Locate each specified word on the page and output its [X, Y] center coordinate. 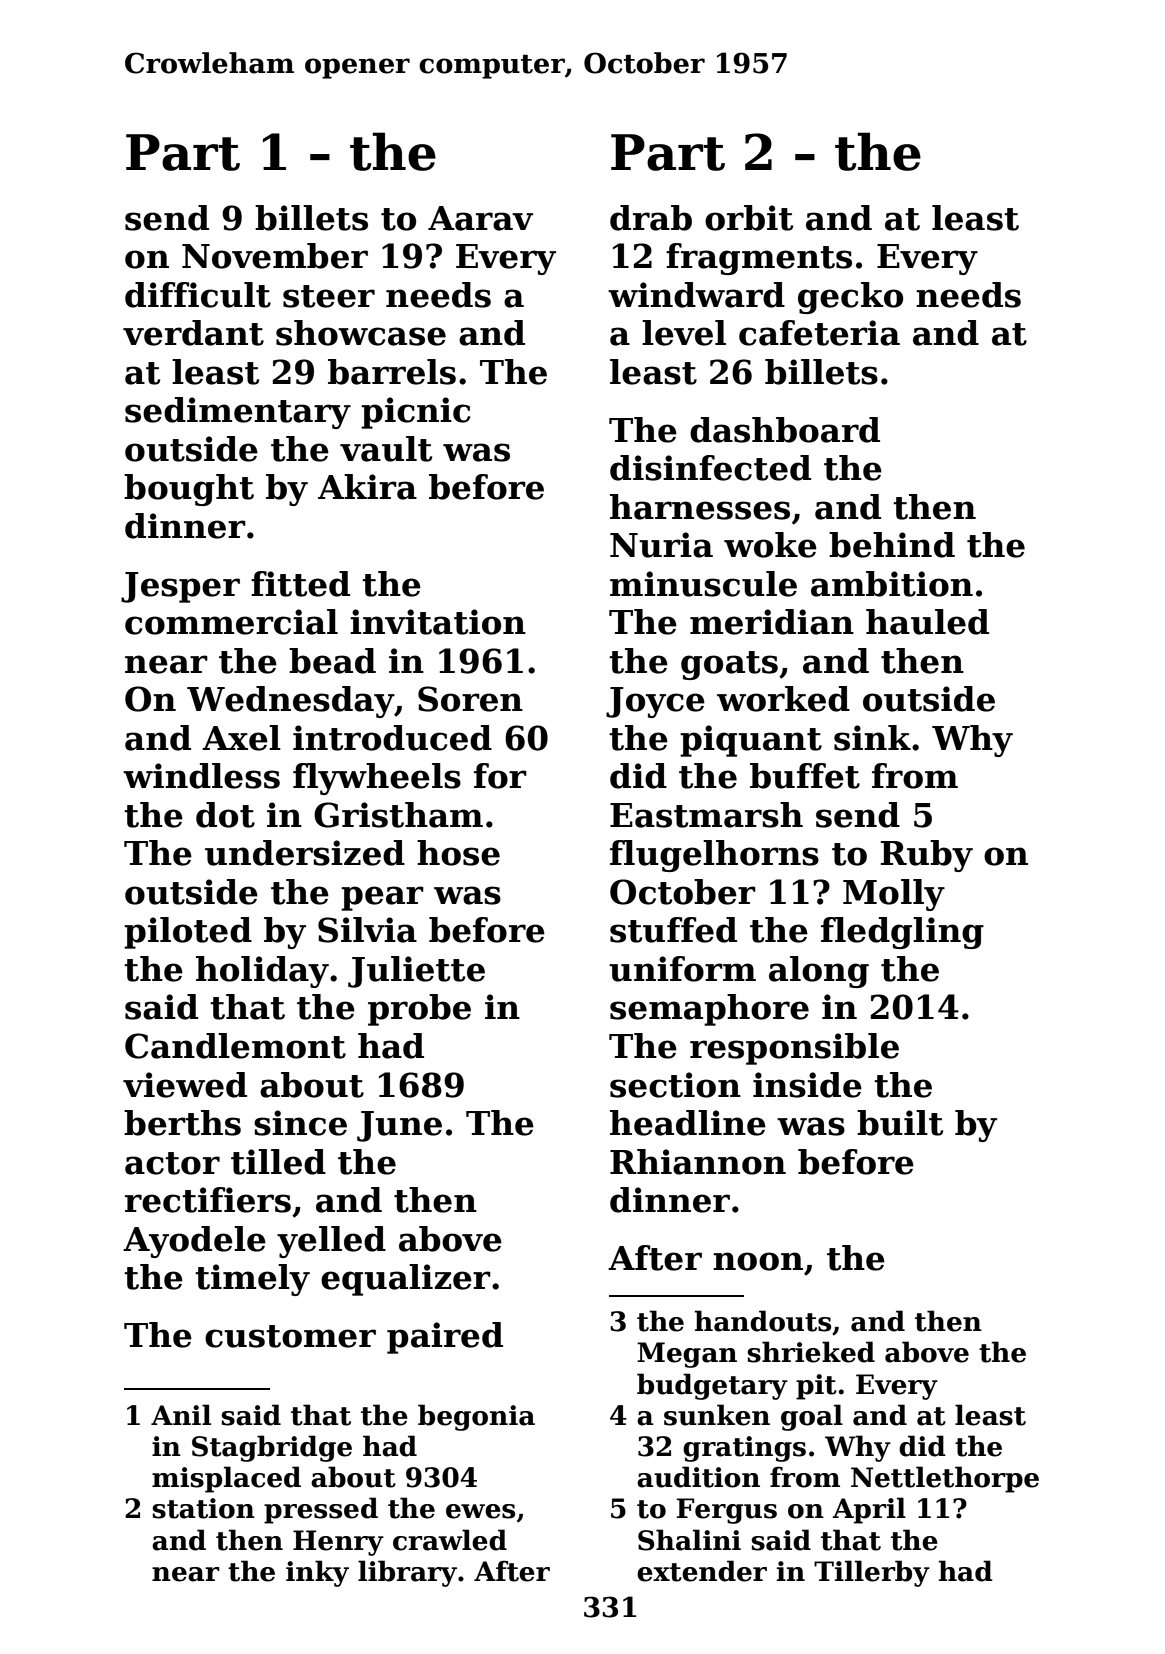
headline [688, 1123]
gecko [850, 298]
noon [758, 1261]
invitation [438, 622]
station [203, 1508]
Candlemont [235, 1046]
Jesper [180, 587]
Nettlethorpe [945, 1479]
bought [189, 490]
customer [290, 1336]
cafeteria [819, 333]
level [684, 333]
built [900, 1123]
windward [696, 295]
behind [892, 545]
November [275, 256]
